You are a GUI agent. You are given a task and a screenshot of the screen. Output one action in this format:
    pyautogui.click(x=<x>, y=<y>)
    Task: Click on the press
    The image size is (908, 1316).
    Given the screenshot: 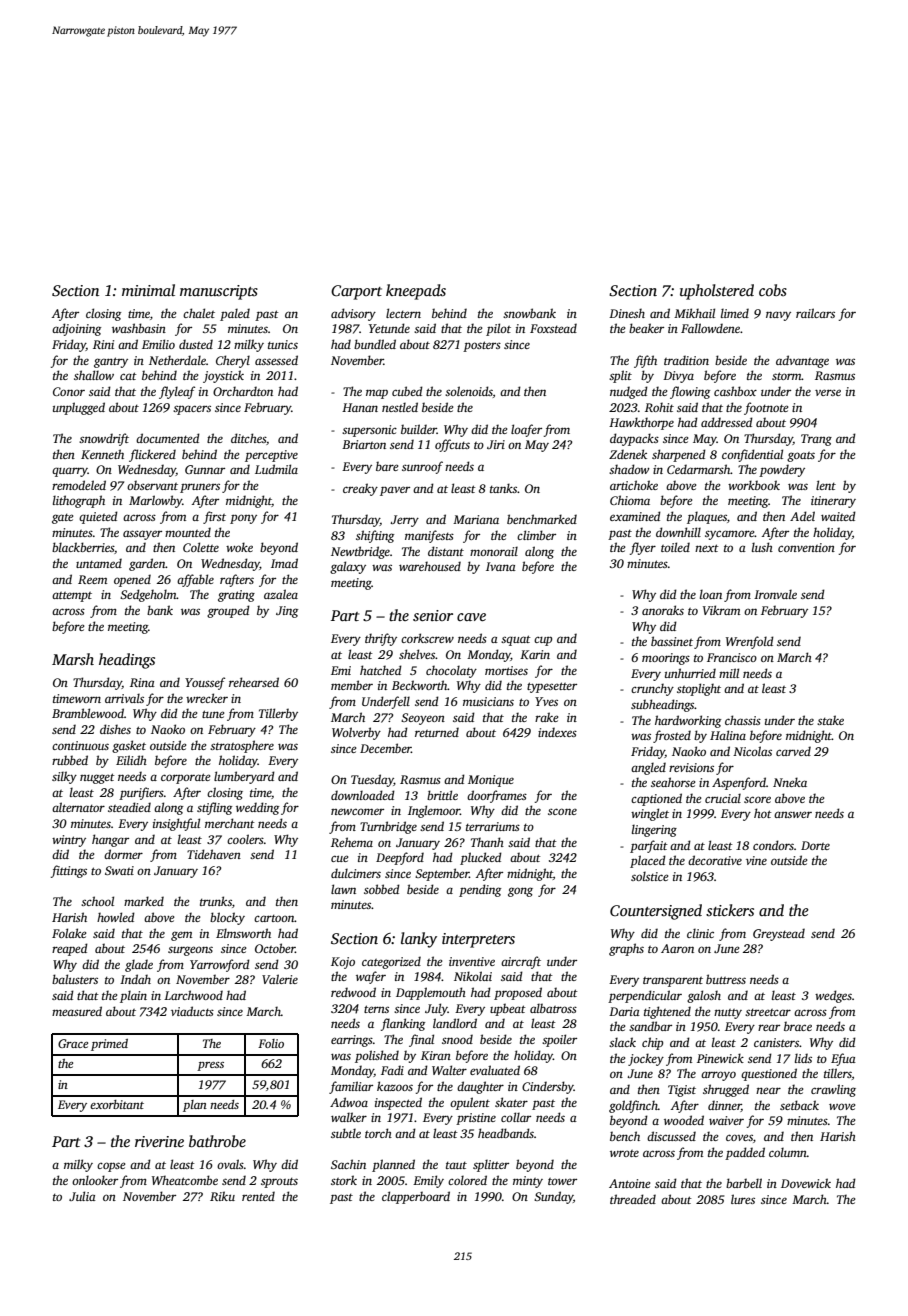 What is the action you would take?
    pyautogui.click(x=210, y=1066)
